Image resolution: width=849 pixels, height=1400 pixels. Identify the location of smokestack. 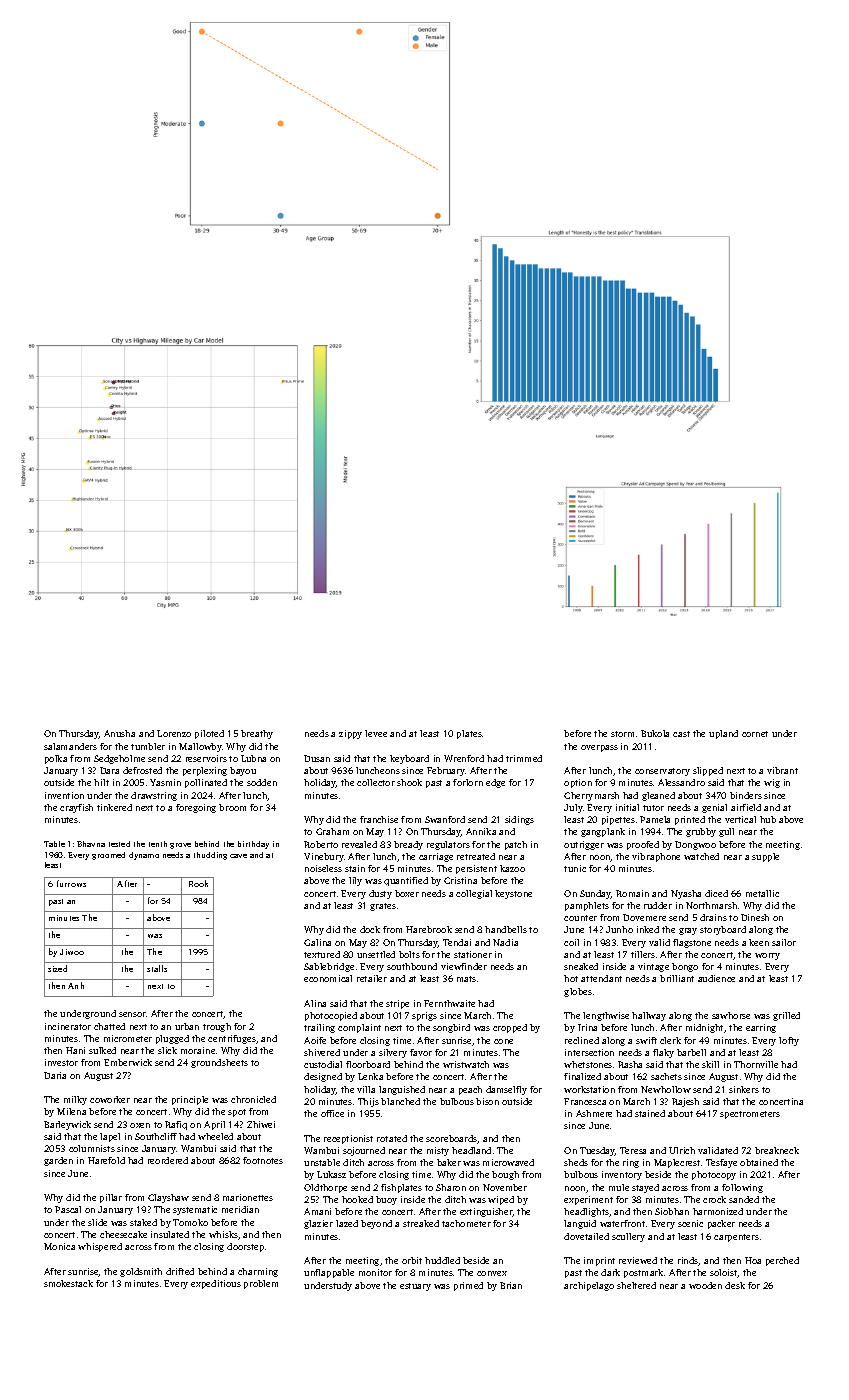
(68, 1283).
